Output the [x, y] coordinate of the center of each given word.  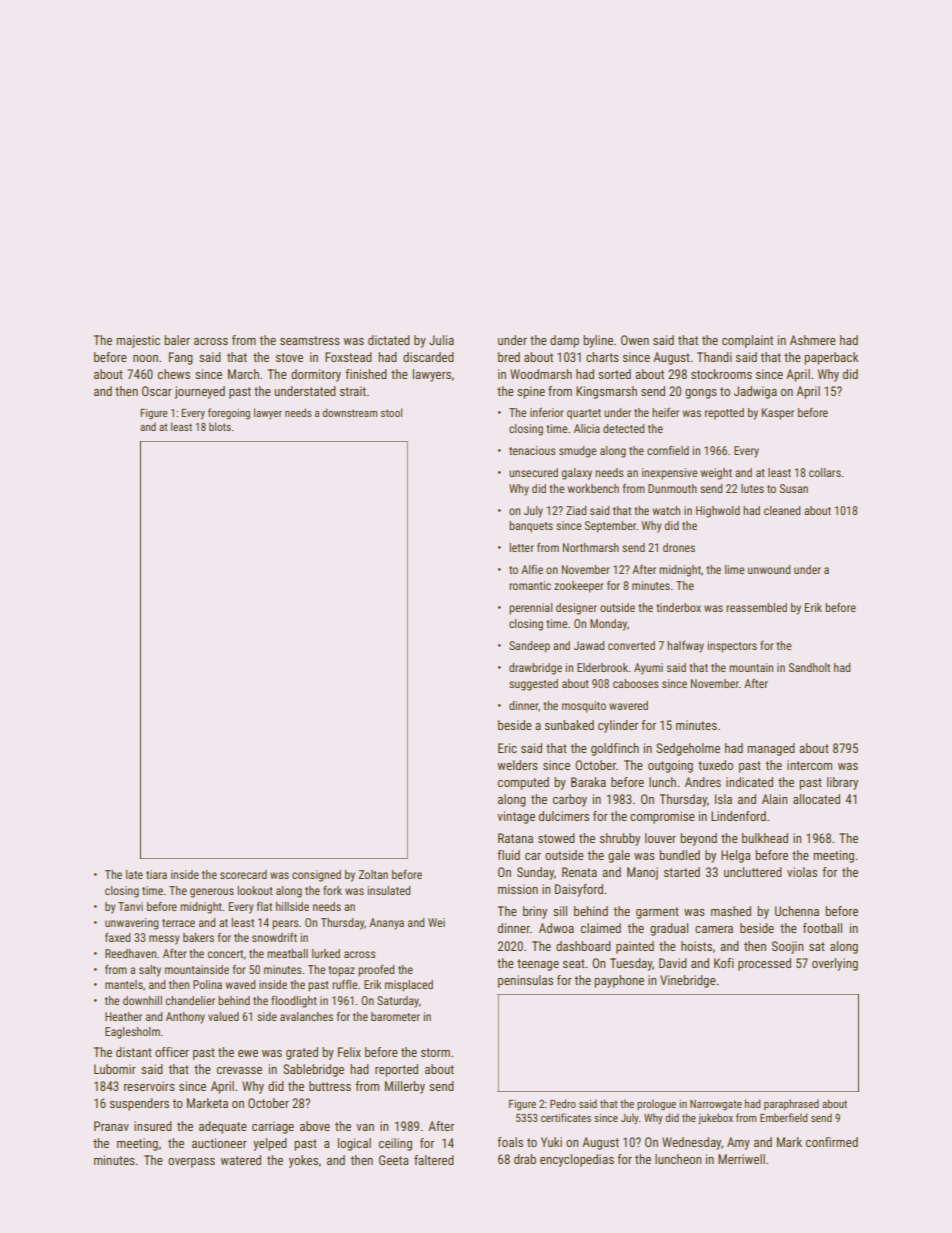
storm [435, 1052]
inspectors [732, 647]
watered [240, 1160]
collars [825, 472]
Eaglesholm [132, 1033]
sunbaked [569, 725]
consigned [316, 876]
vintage [516, 817]
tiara [156, 874]
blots [220, 426]
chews [174, 374]
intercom [809, 765]
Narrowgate [716, 1105]
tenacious [532, 450]
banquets [531, 527]
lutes [752, 488]
